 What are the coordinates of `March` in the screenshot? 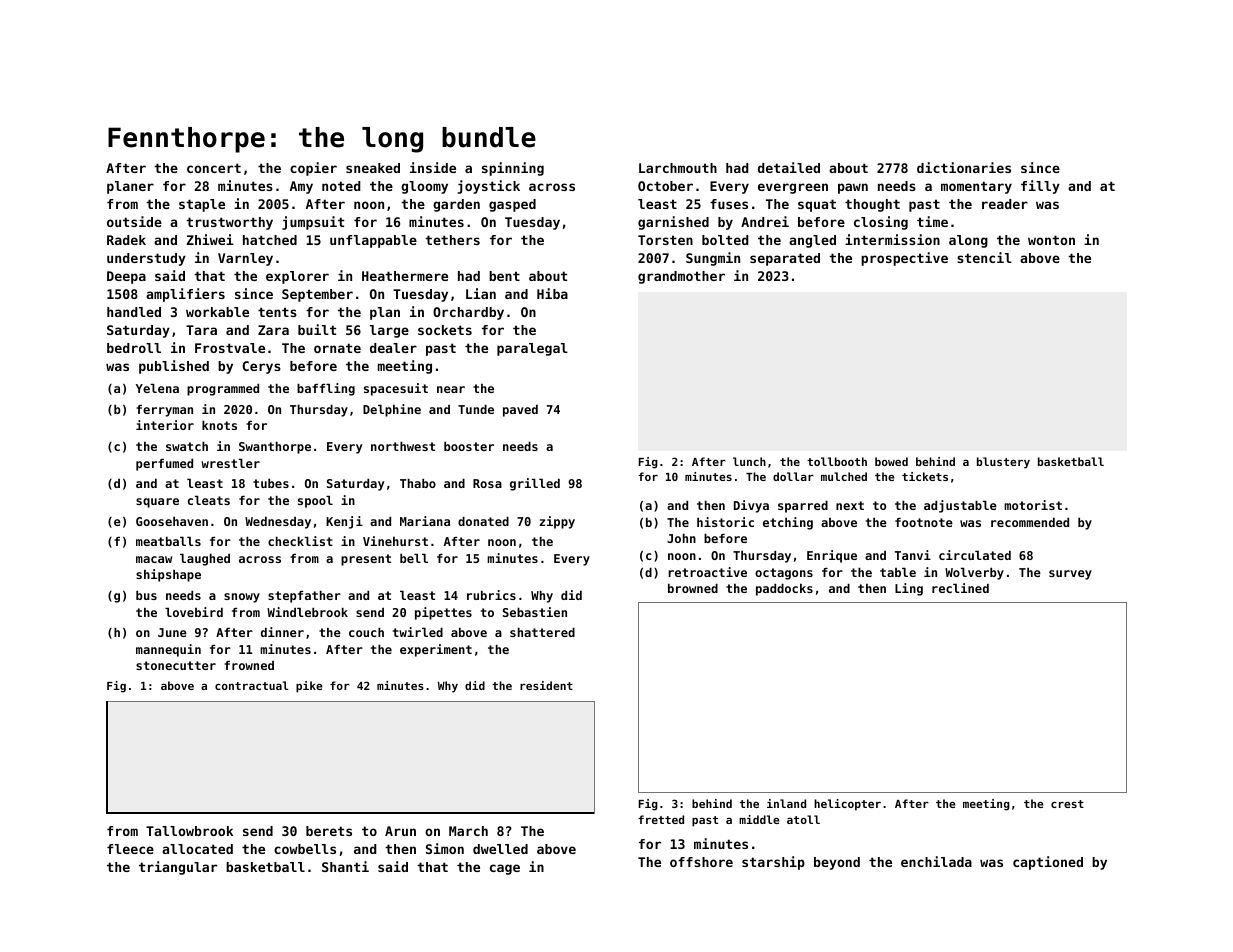 It's located at (468, 831).
